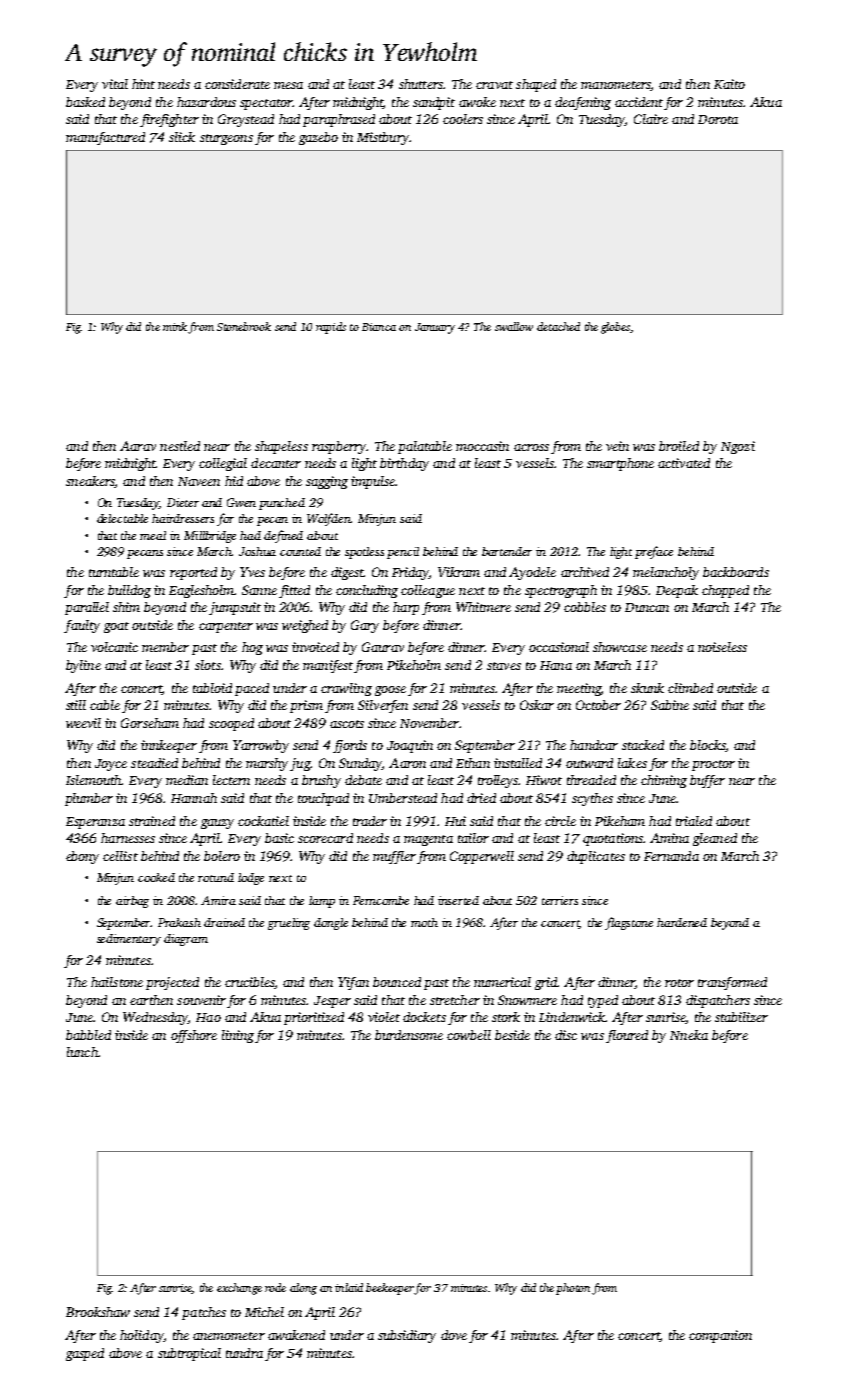  What do you see at coordinates (246, 120) in the page?
I see `Greystead` at bounding box center [246, 120].
